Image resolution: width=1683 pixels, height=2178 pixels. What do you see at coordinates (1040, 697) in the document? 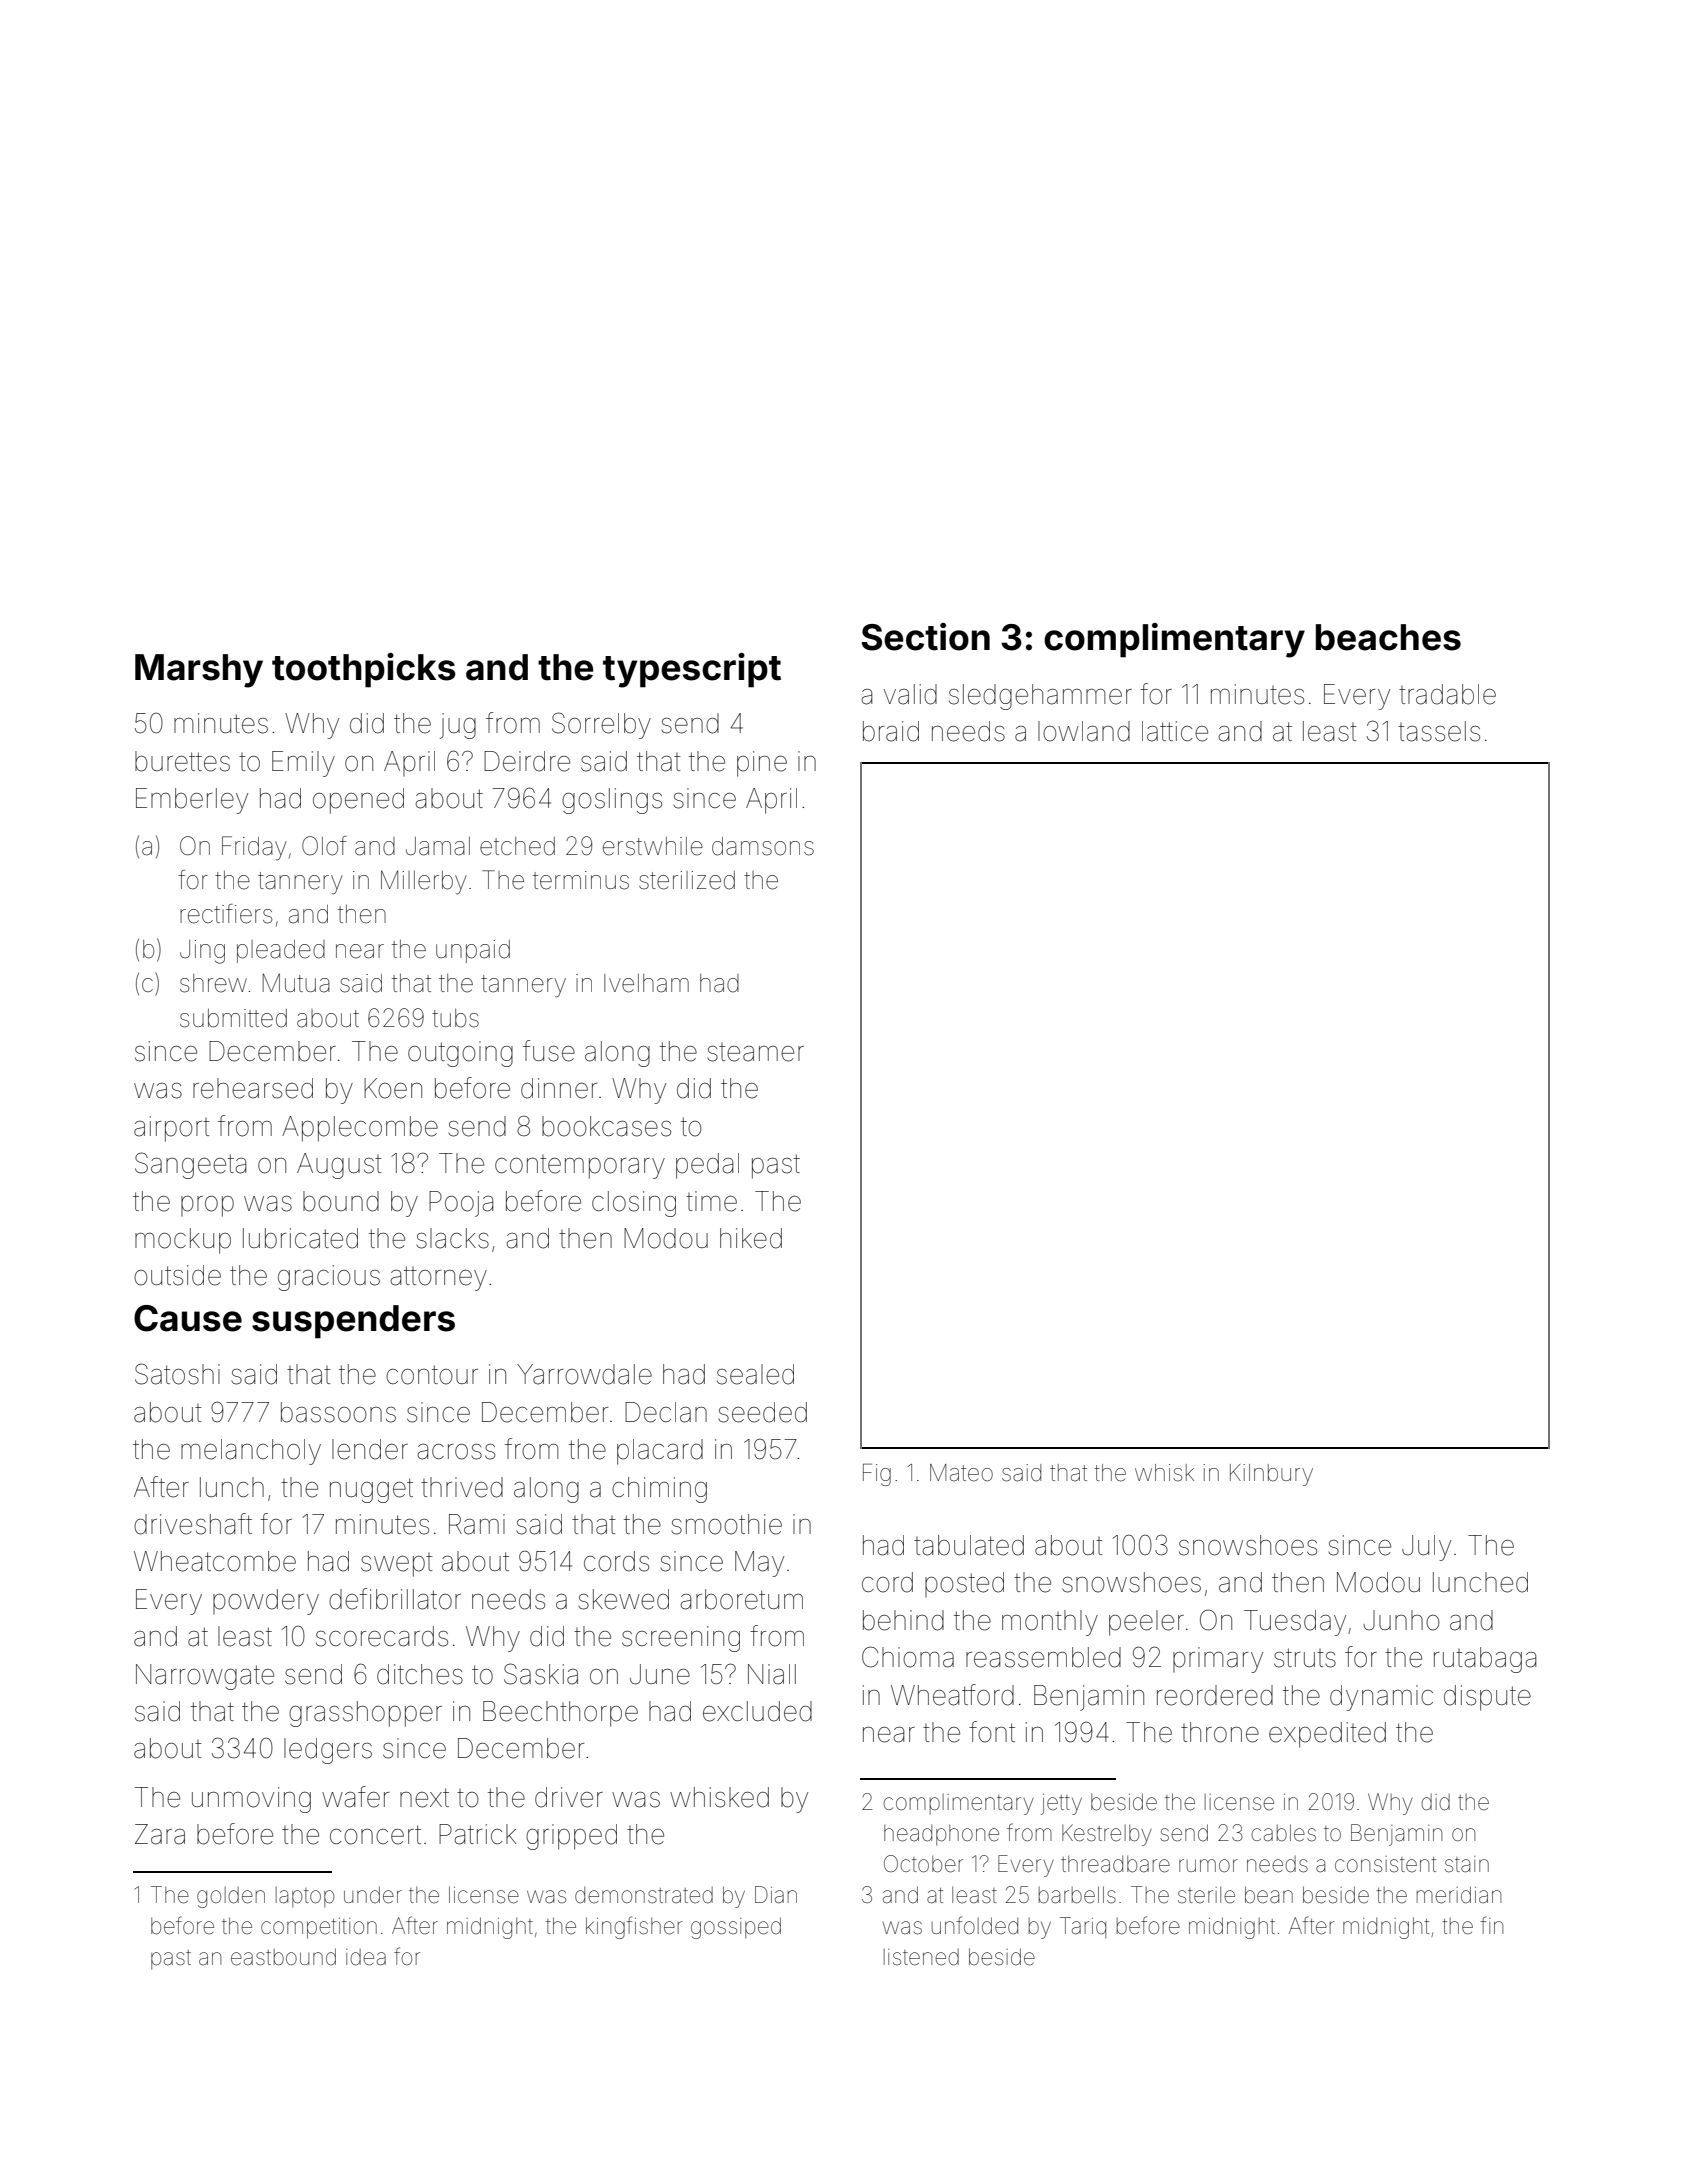
I see `sledgehammer` at bounding box center [1040, 697].
